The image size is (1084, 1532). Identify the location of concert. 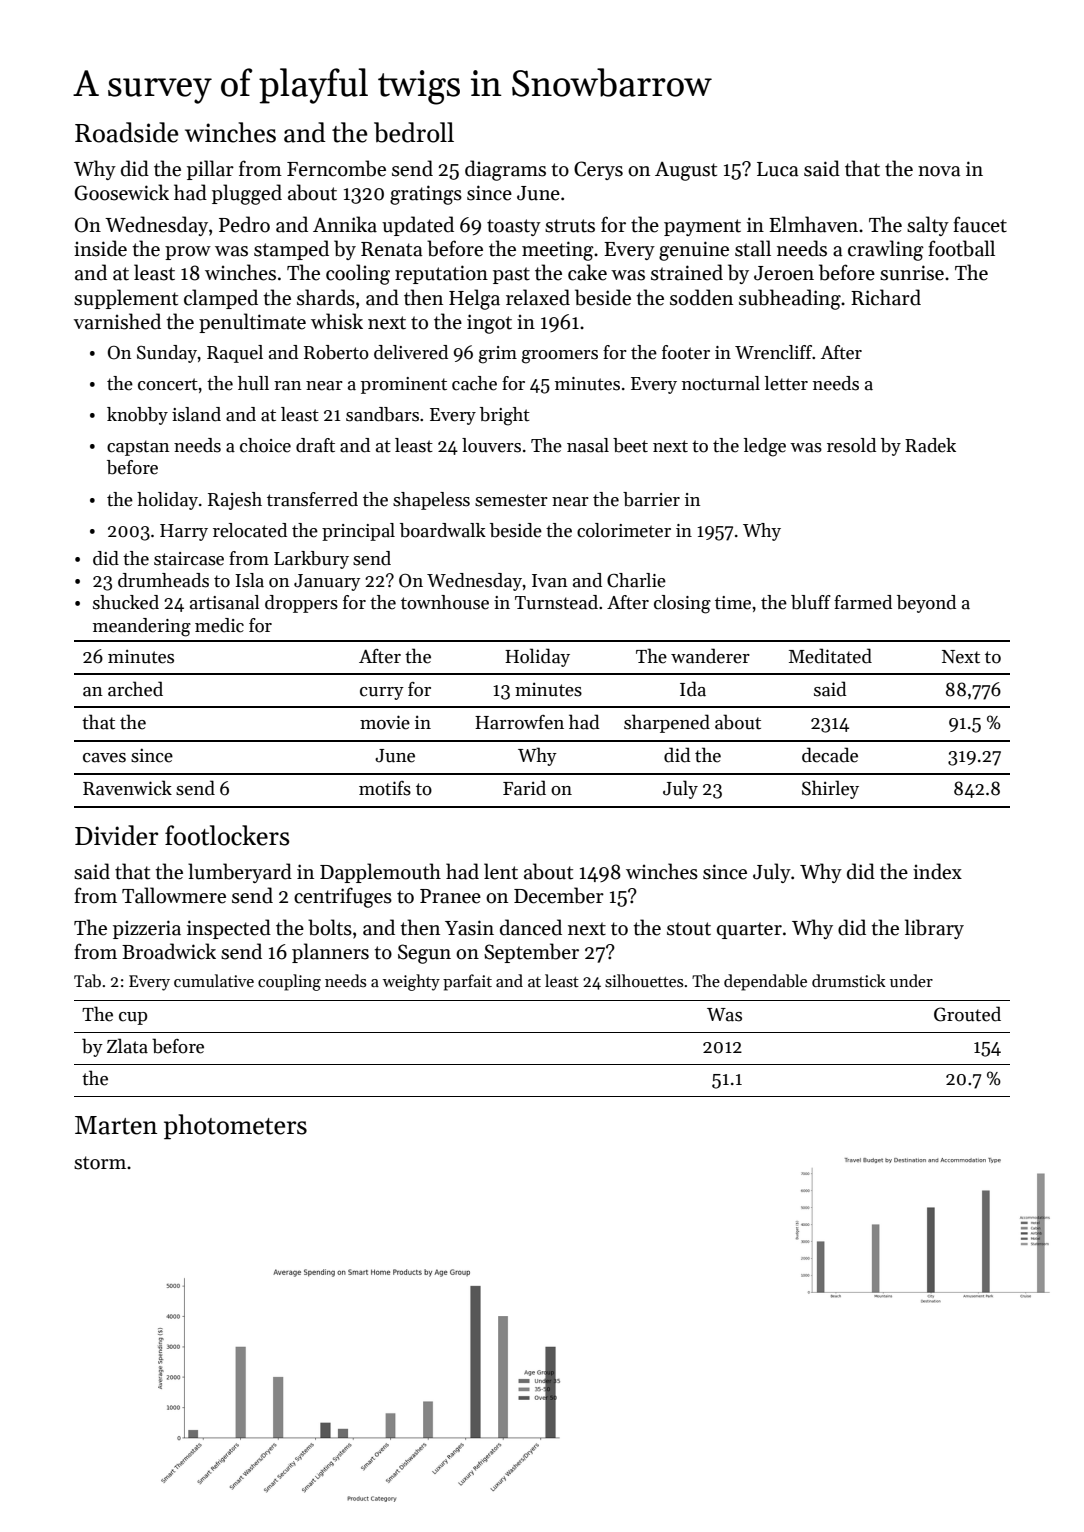
(168, 384).
